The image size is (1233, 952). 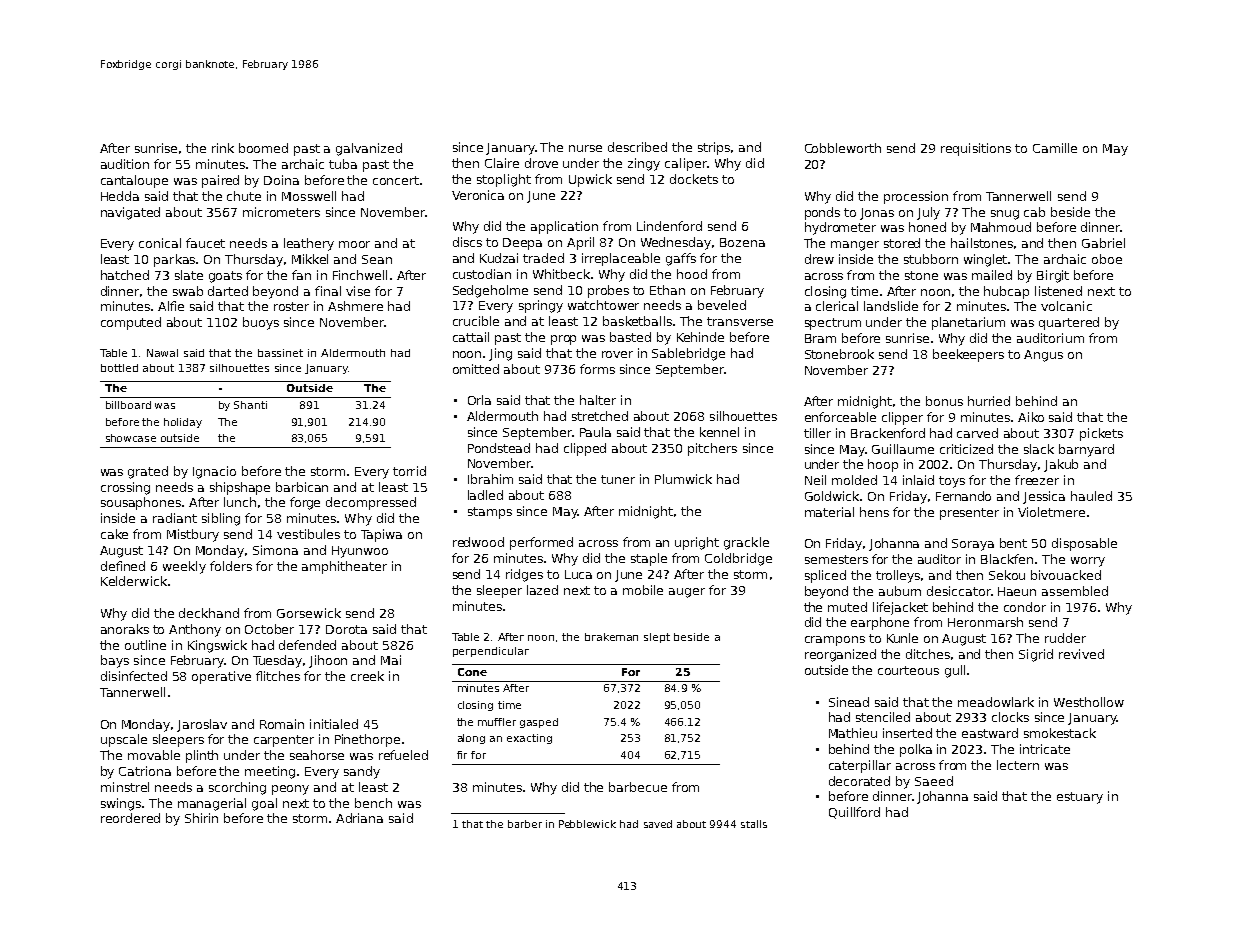 What do you see at coordinates (478, 195) in the image?
I see `Veronica` at bounding box center [478, 195].
